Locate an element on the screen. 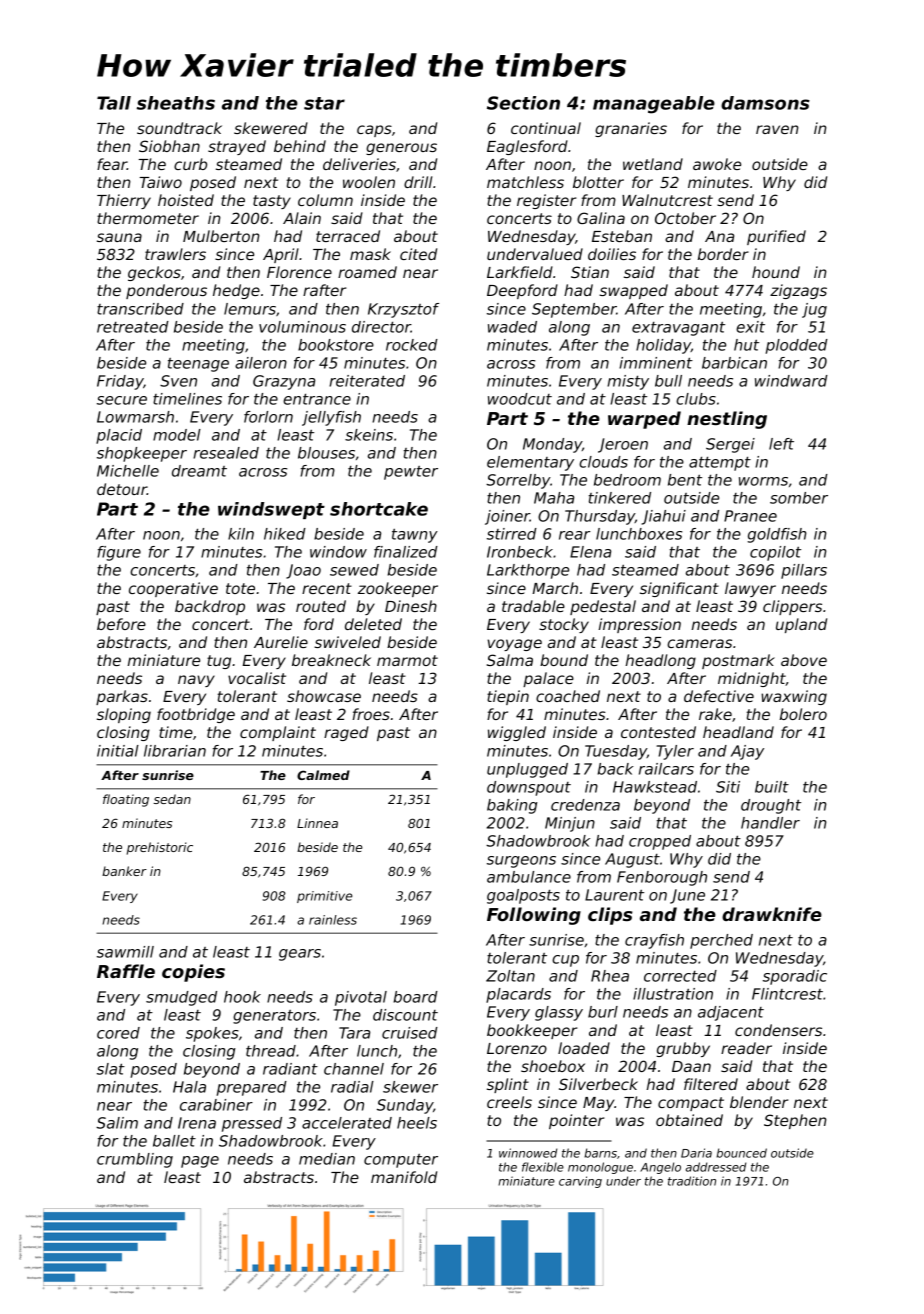 This screenshot has height=1314, width=924. voyage is located at coordinates (515, 645).
